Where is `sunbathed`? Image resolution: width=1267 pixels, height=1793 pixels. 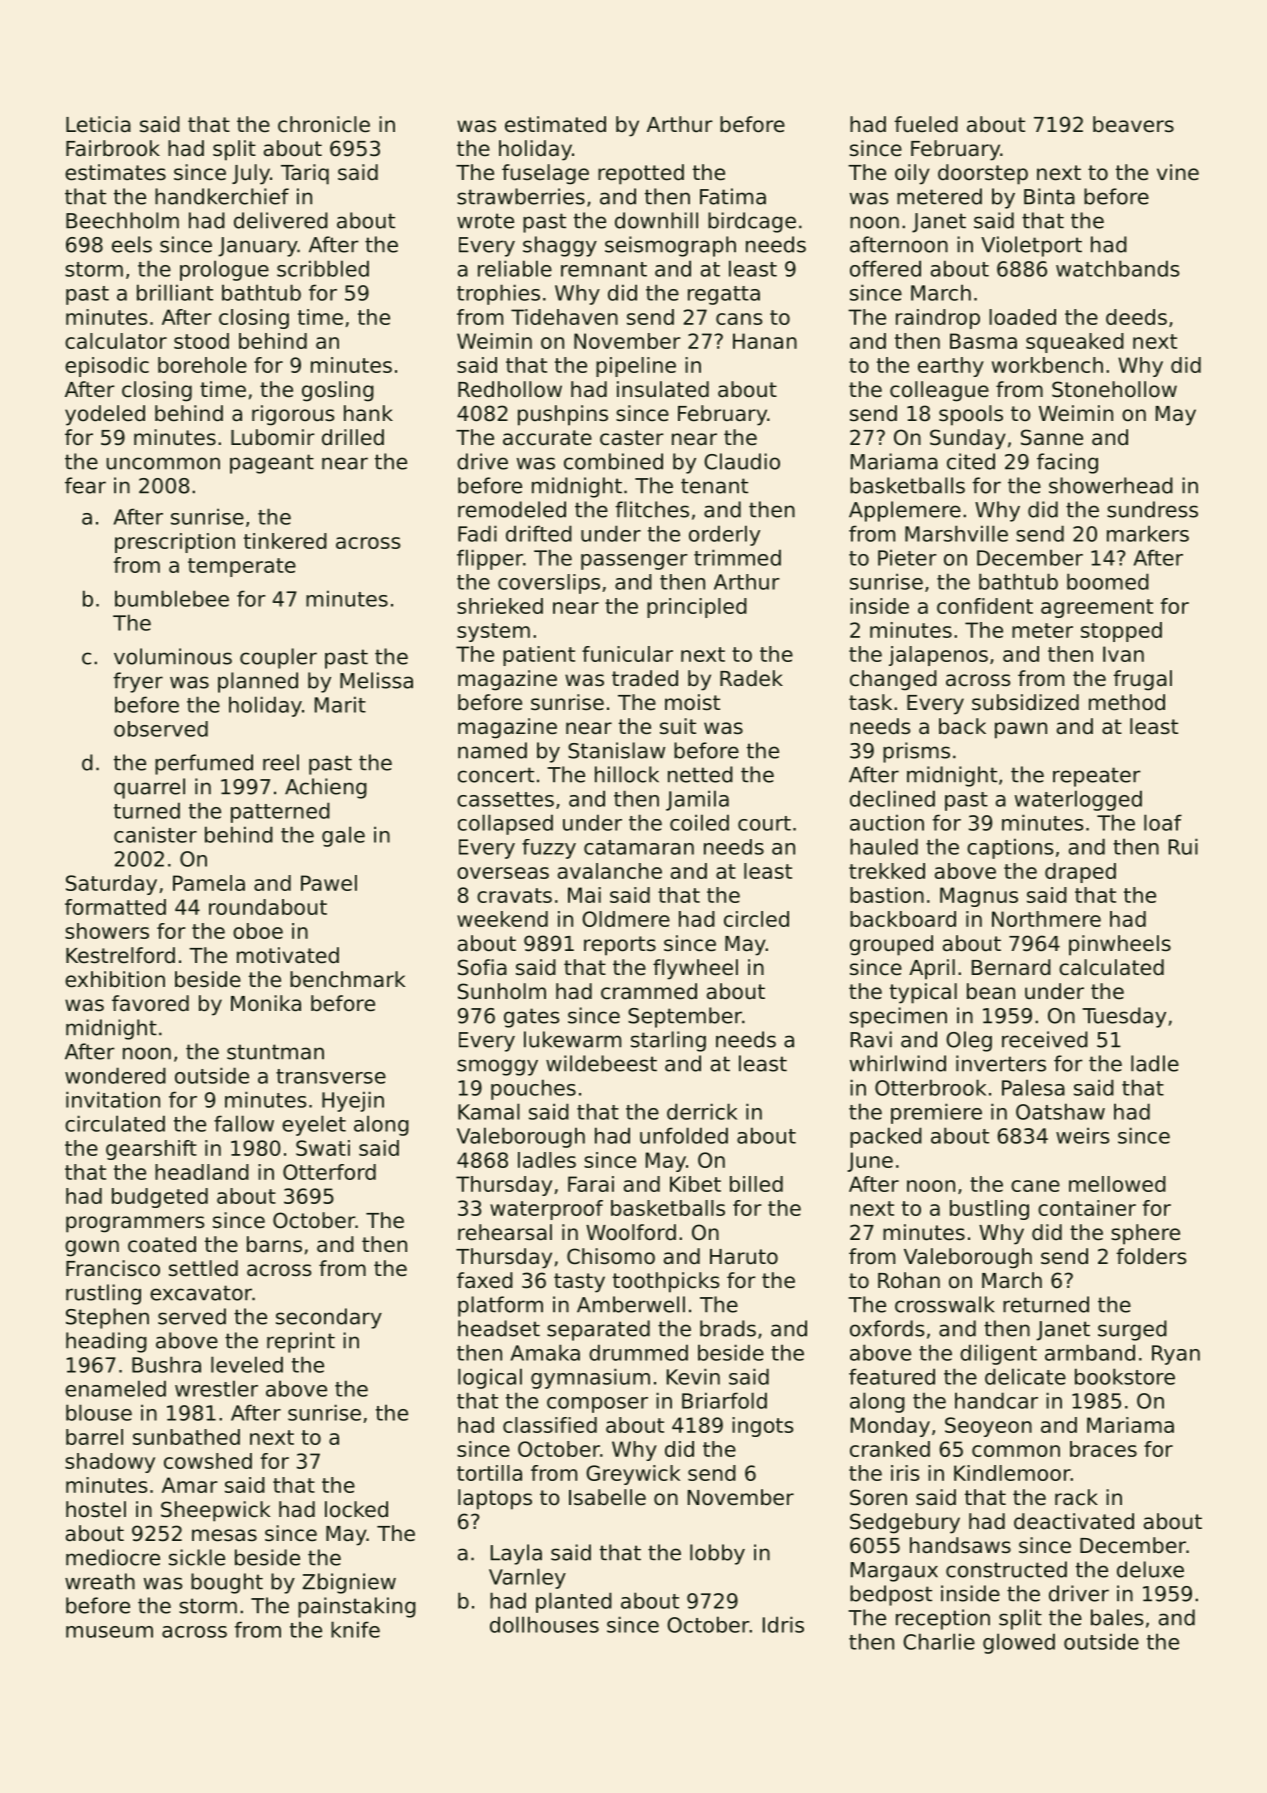
sunbathed is located at coordinates (186, 1437).
